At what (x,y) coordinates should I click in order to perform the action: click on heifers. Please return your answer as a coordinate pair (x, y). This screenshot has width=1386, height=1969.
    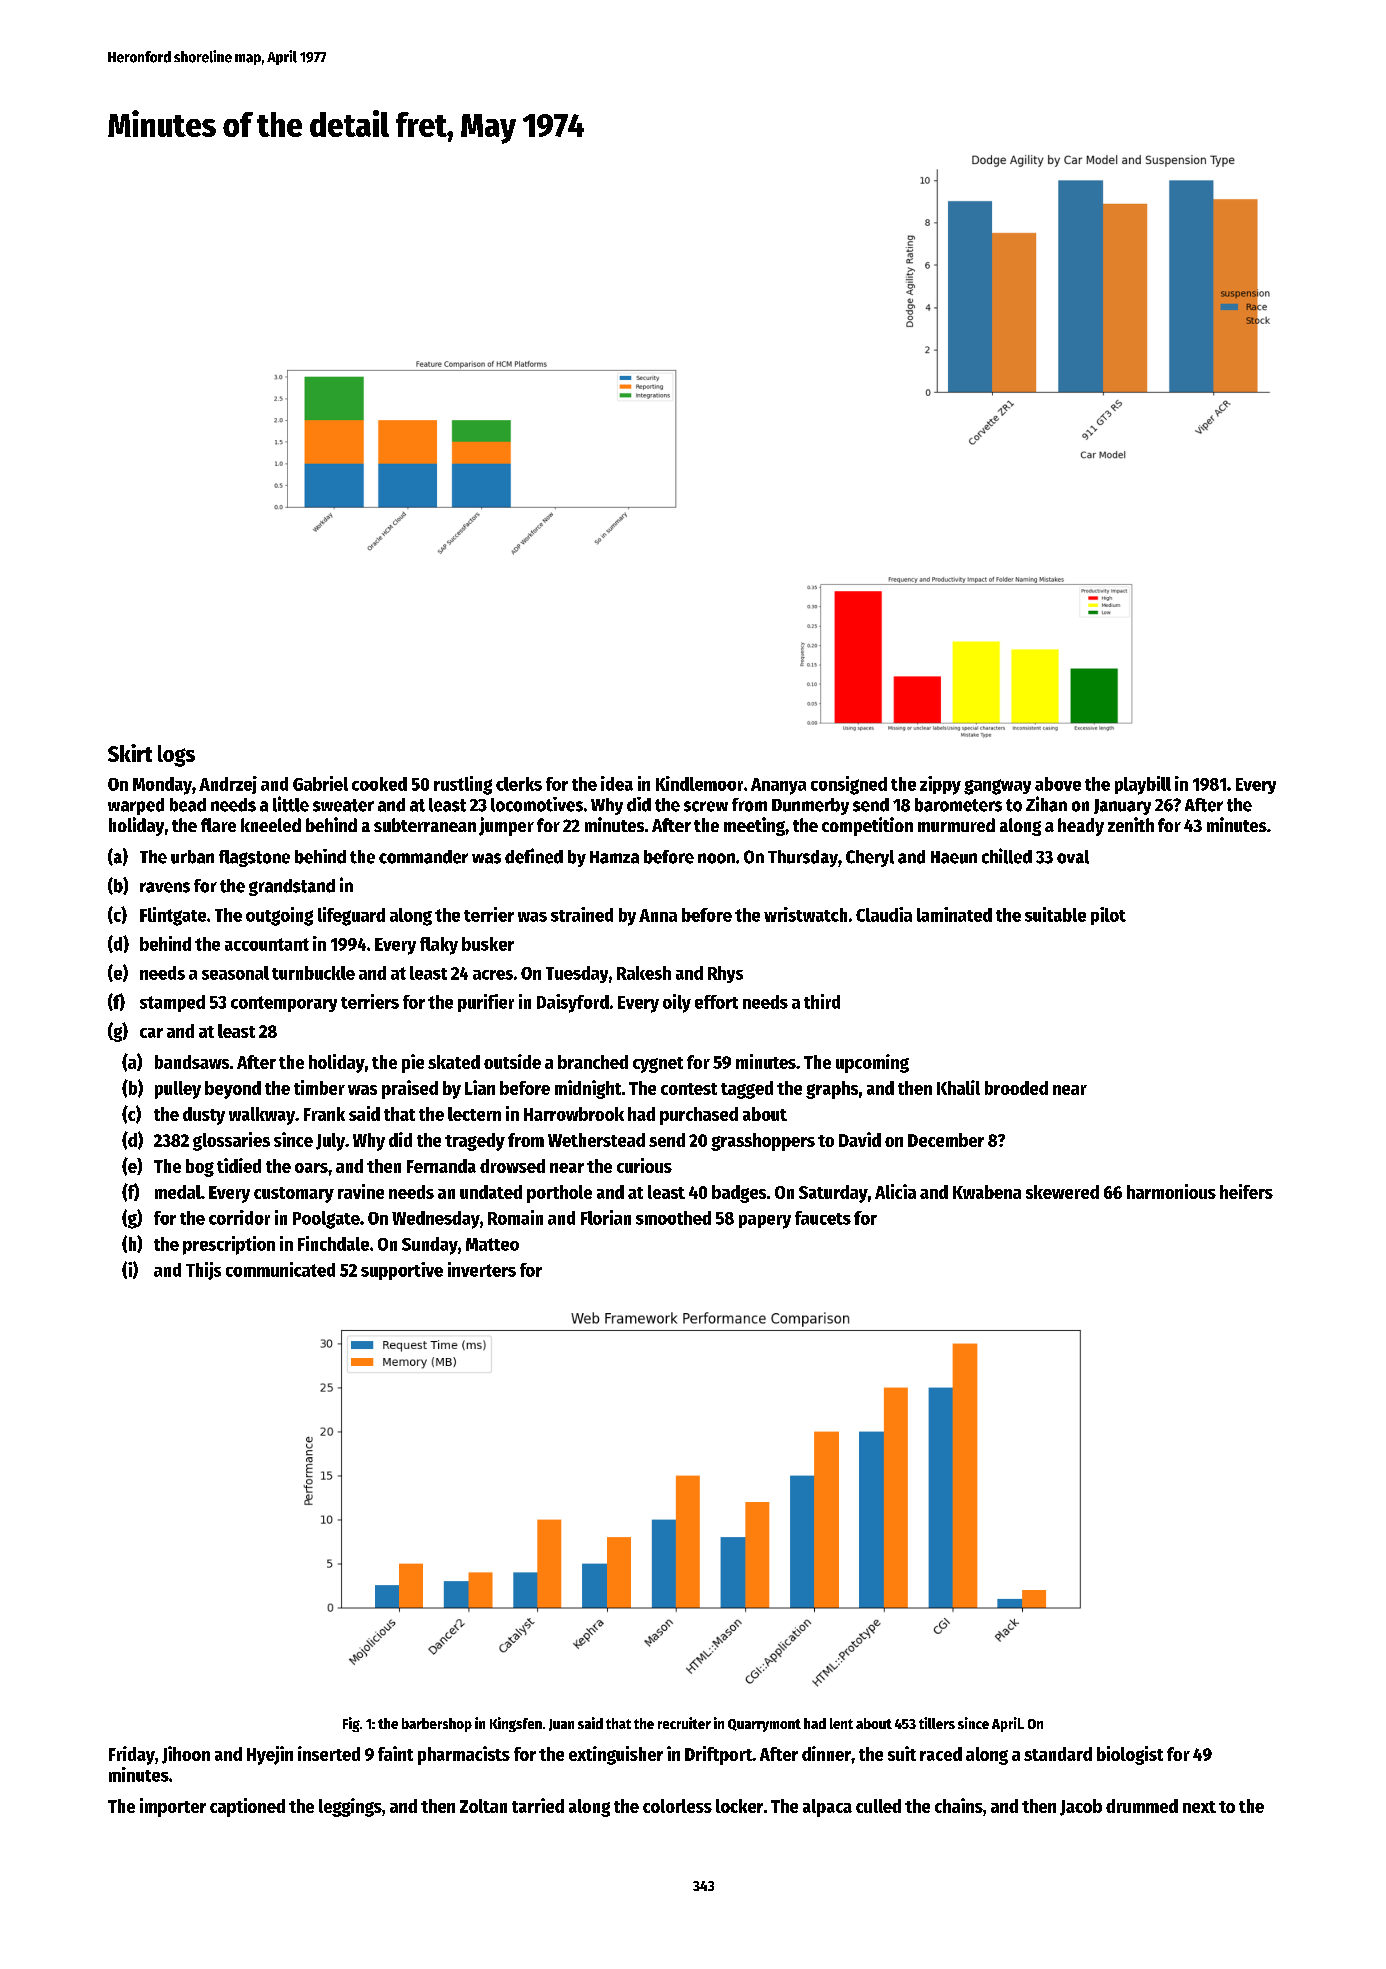
    Looking at the image, I should click on (1246, 1191).
